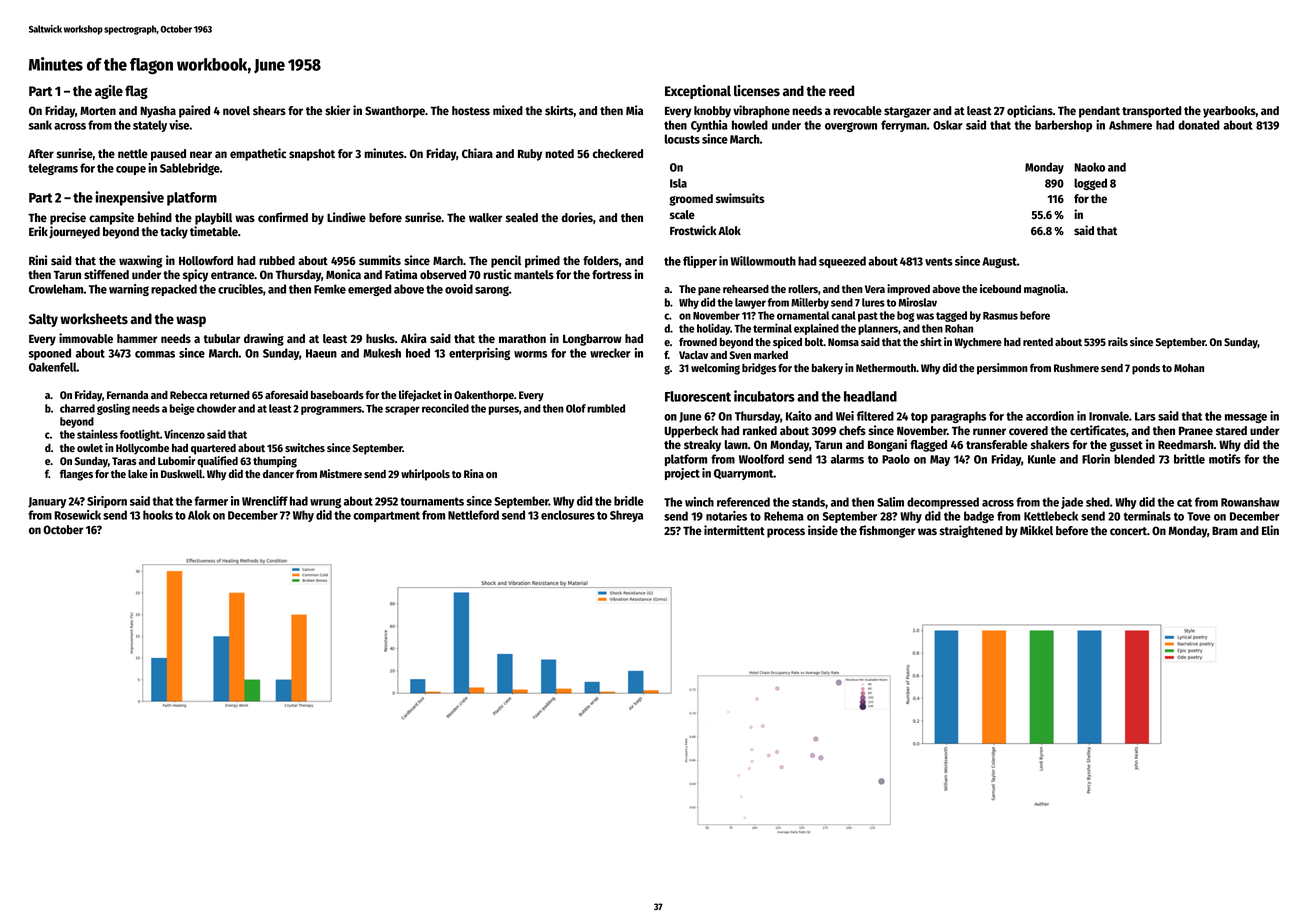 This page has width=1308, height=924. What do you see at coordinates (179, 125) in the page?
I see `vise` at bounding box center [179, 125].
